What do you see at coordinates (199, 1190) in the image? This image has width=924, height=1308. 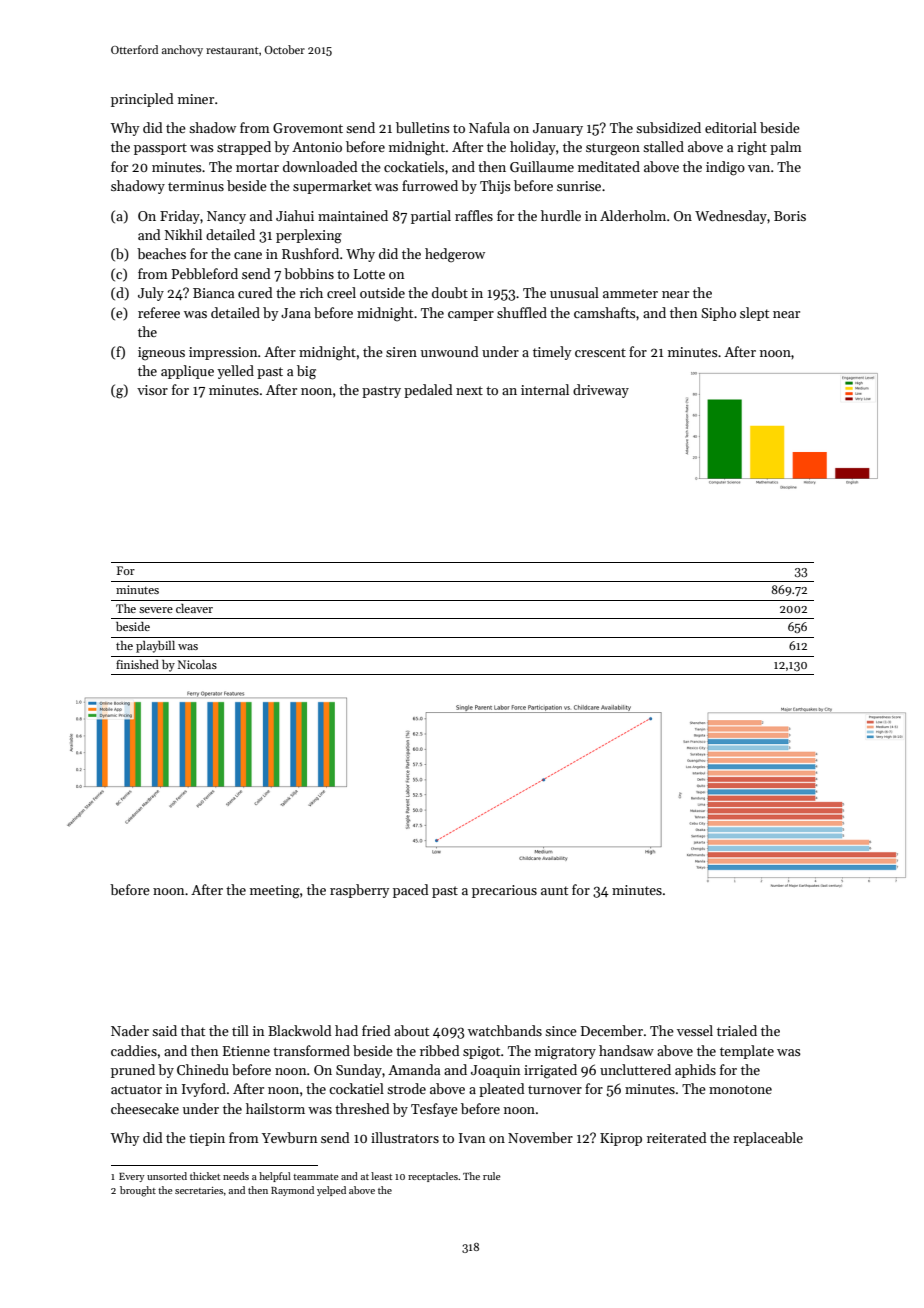 I see `secretaries` at bounding box center [199, 1190].
